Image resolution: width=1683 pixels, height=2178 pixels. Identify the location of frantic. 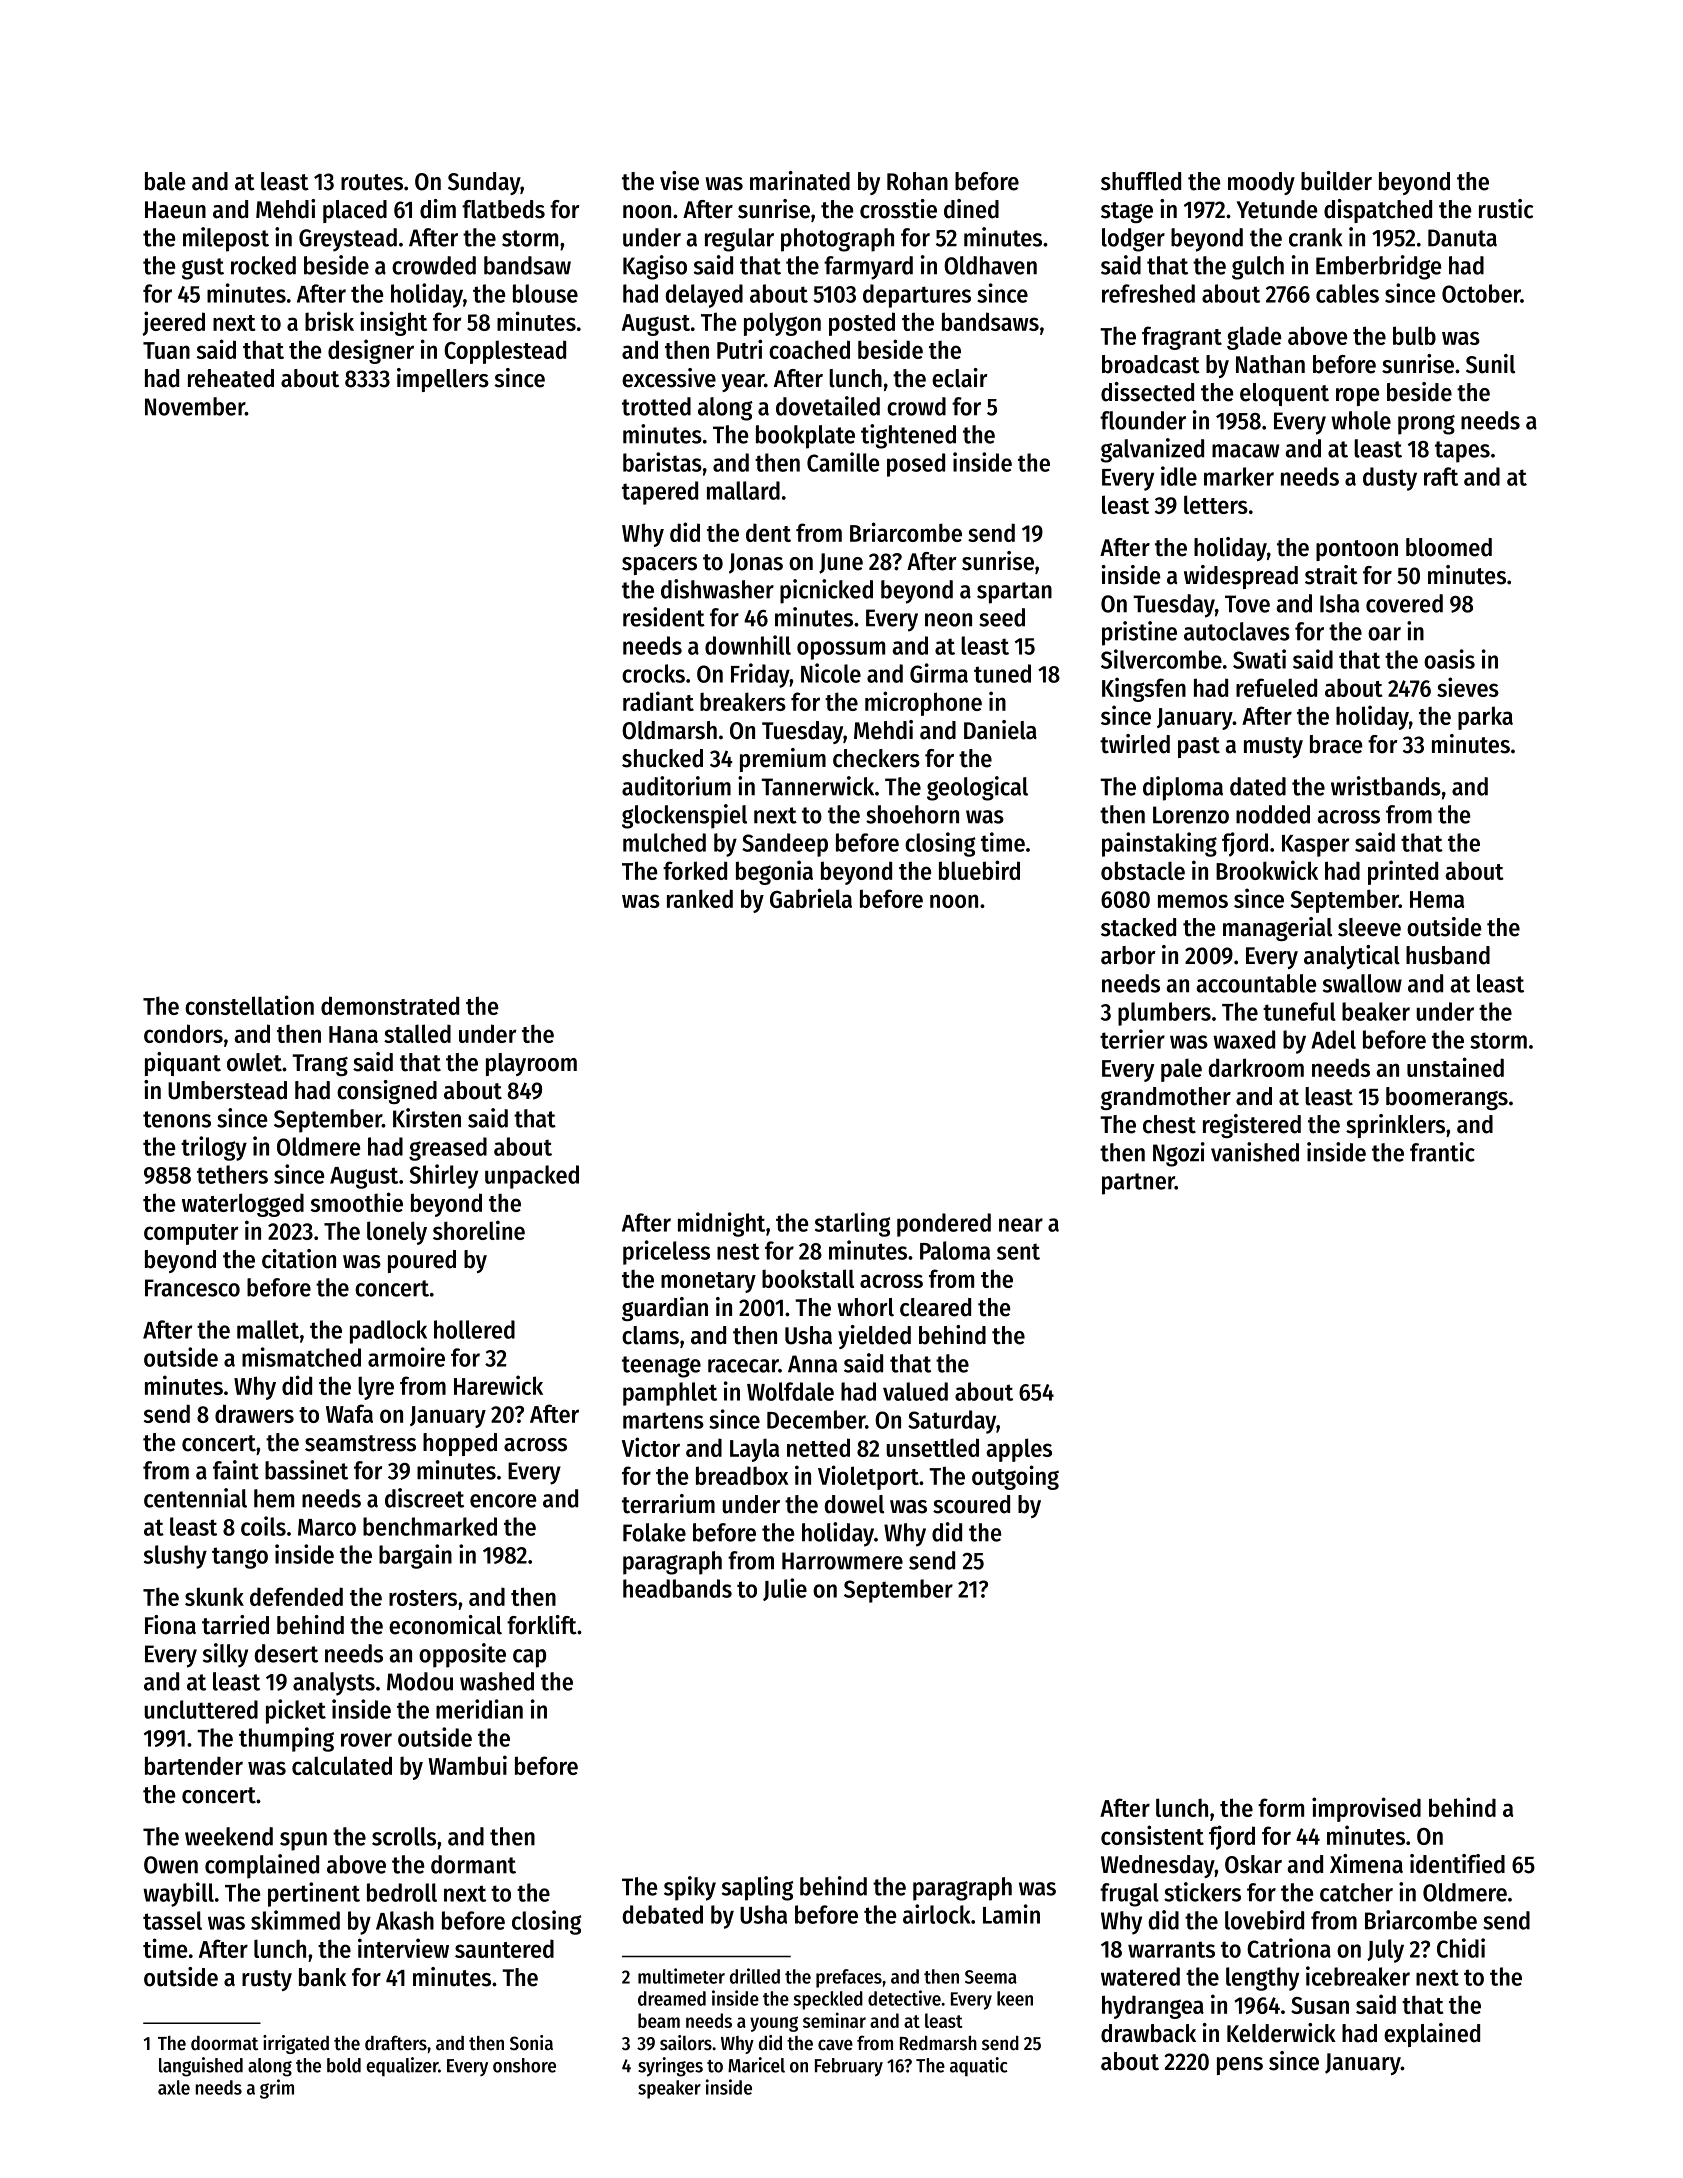
(1442, 1152).
